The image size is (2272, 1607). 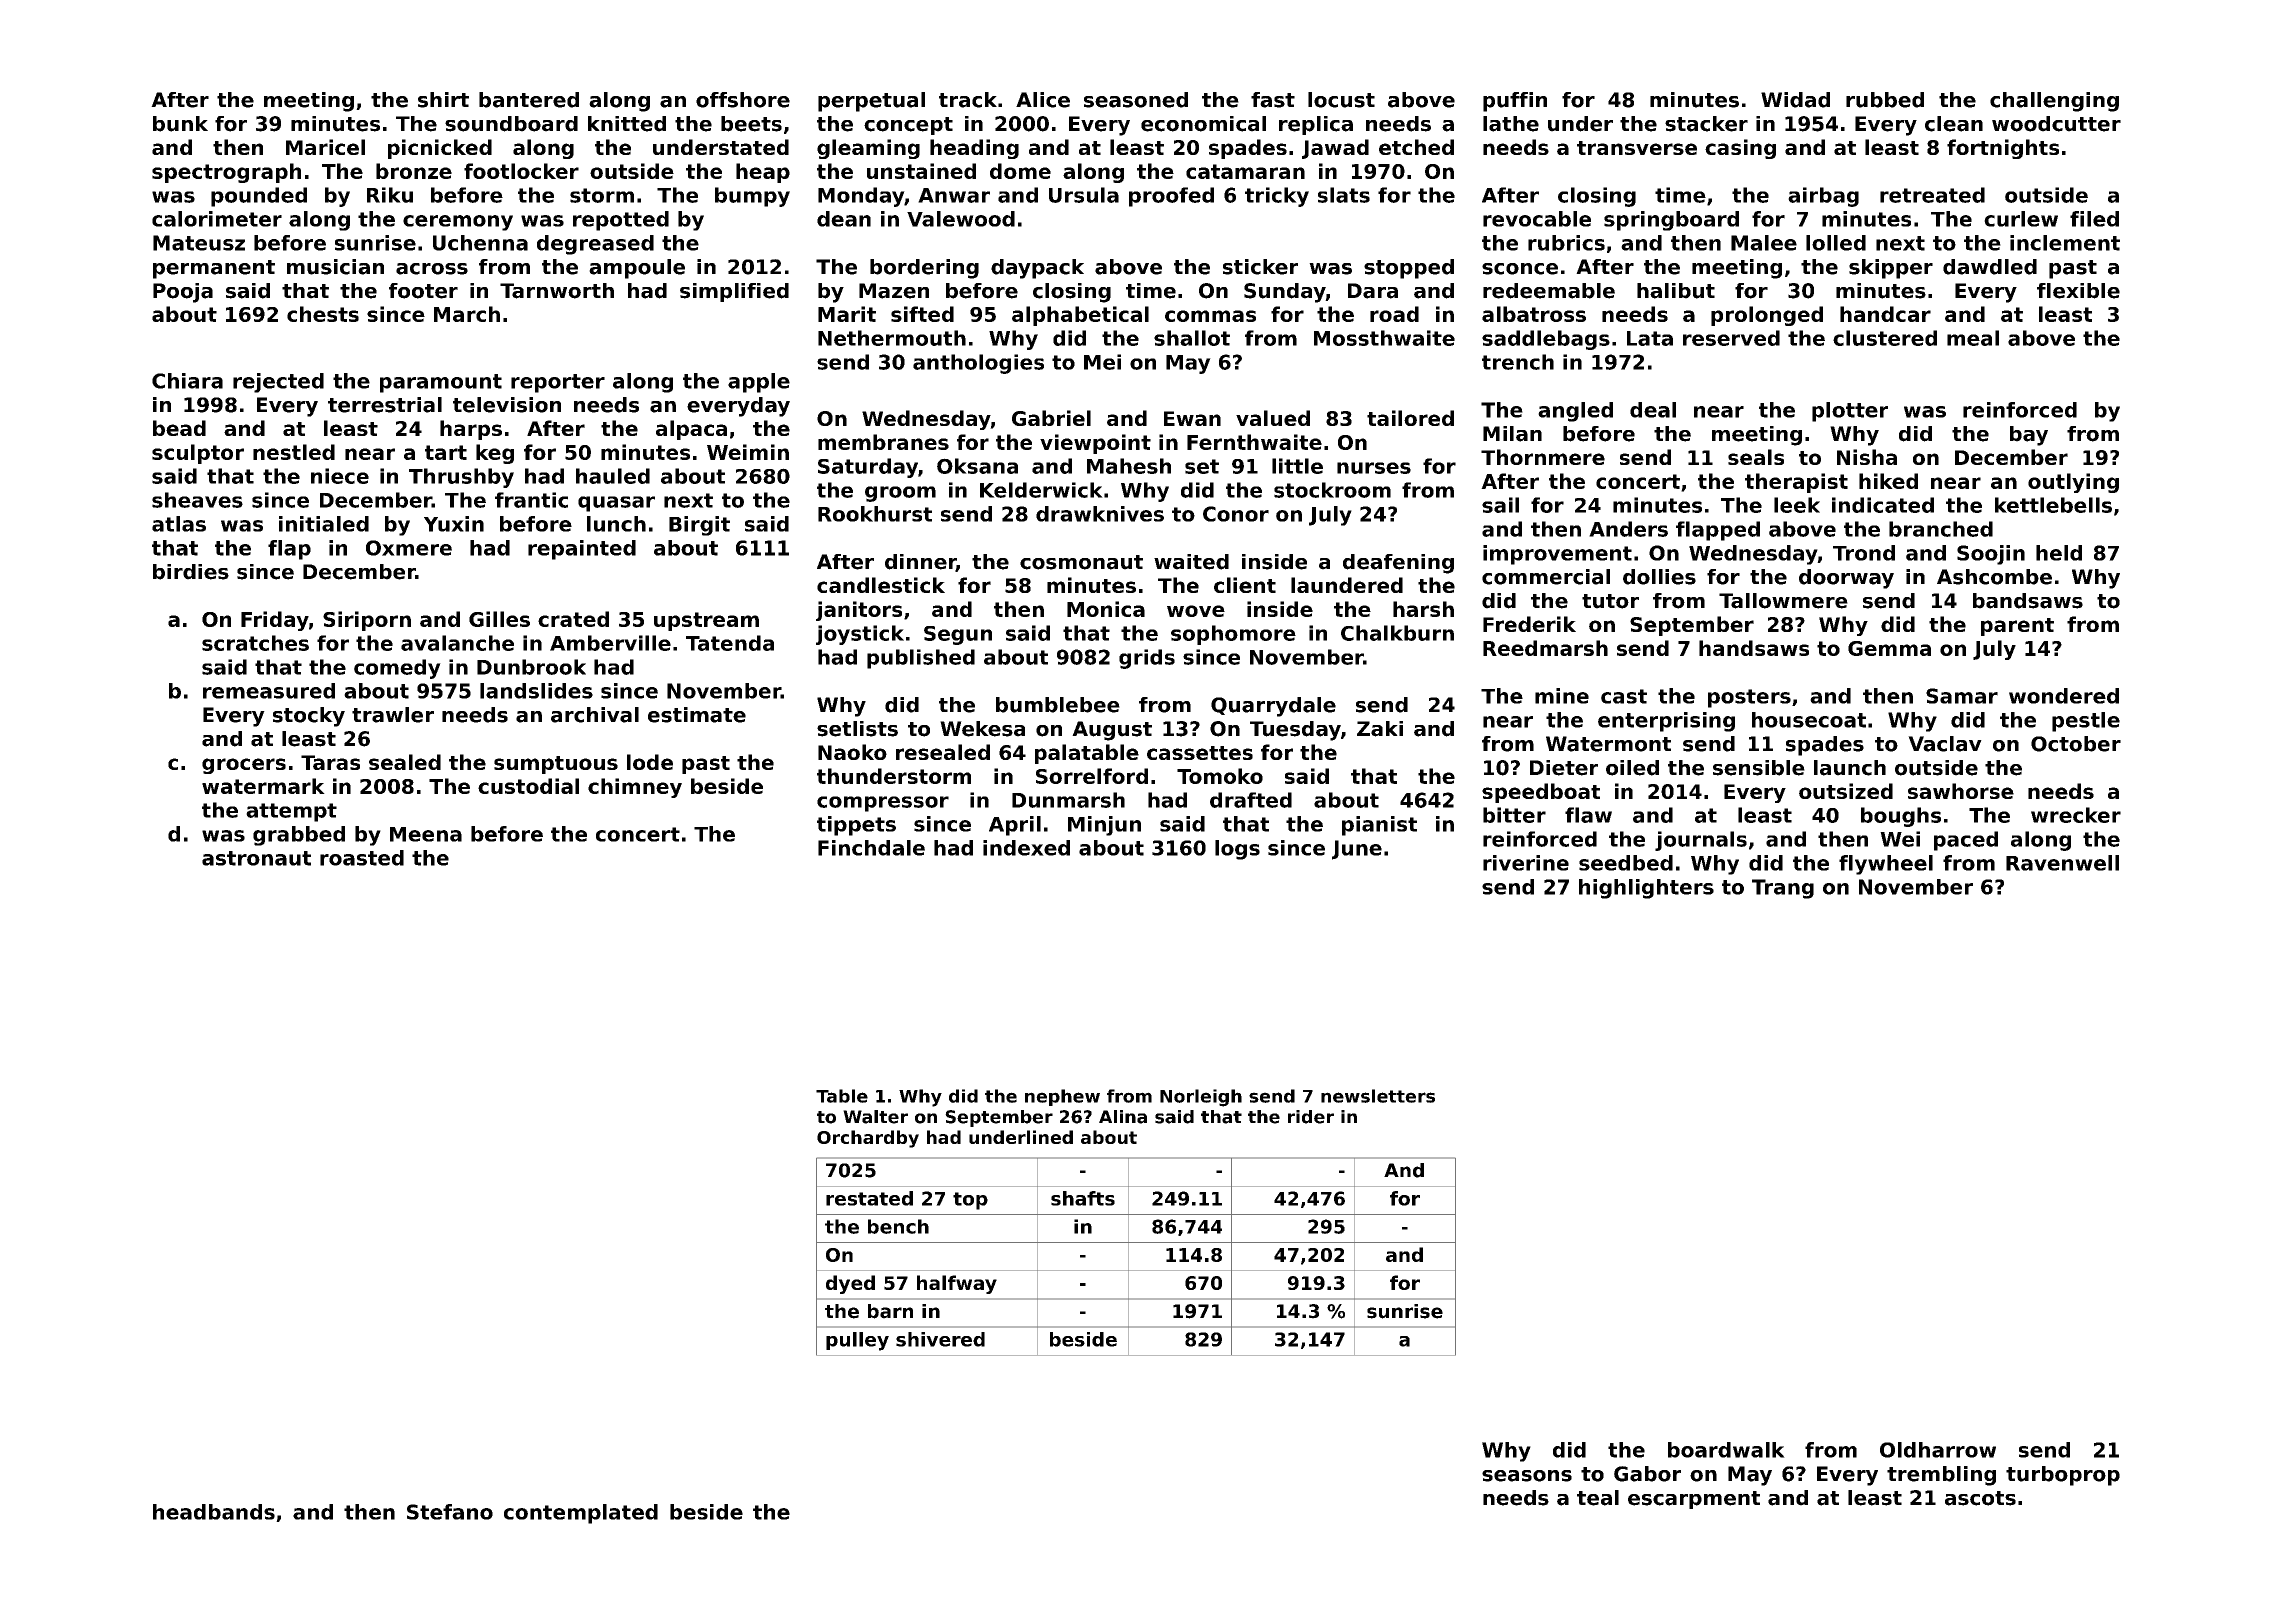 I want to click on bunk, so click(x=180, y=124).
